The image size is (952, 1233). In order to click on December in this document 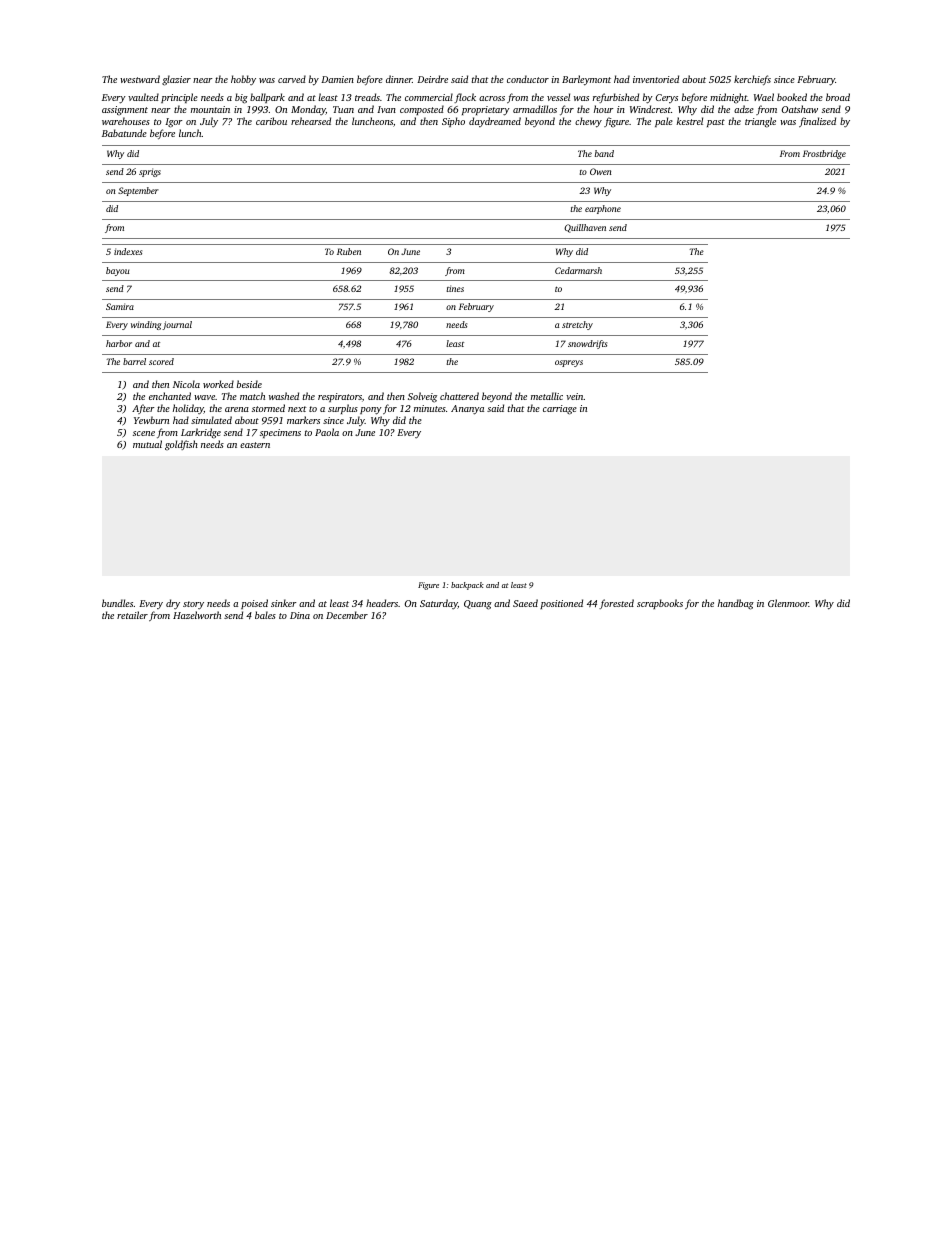, I will do `click(347, 615)`.
